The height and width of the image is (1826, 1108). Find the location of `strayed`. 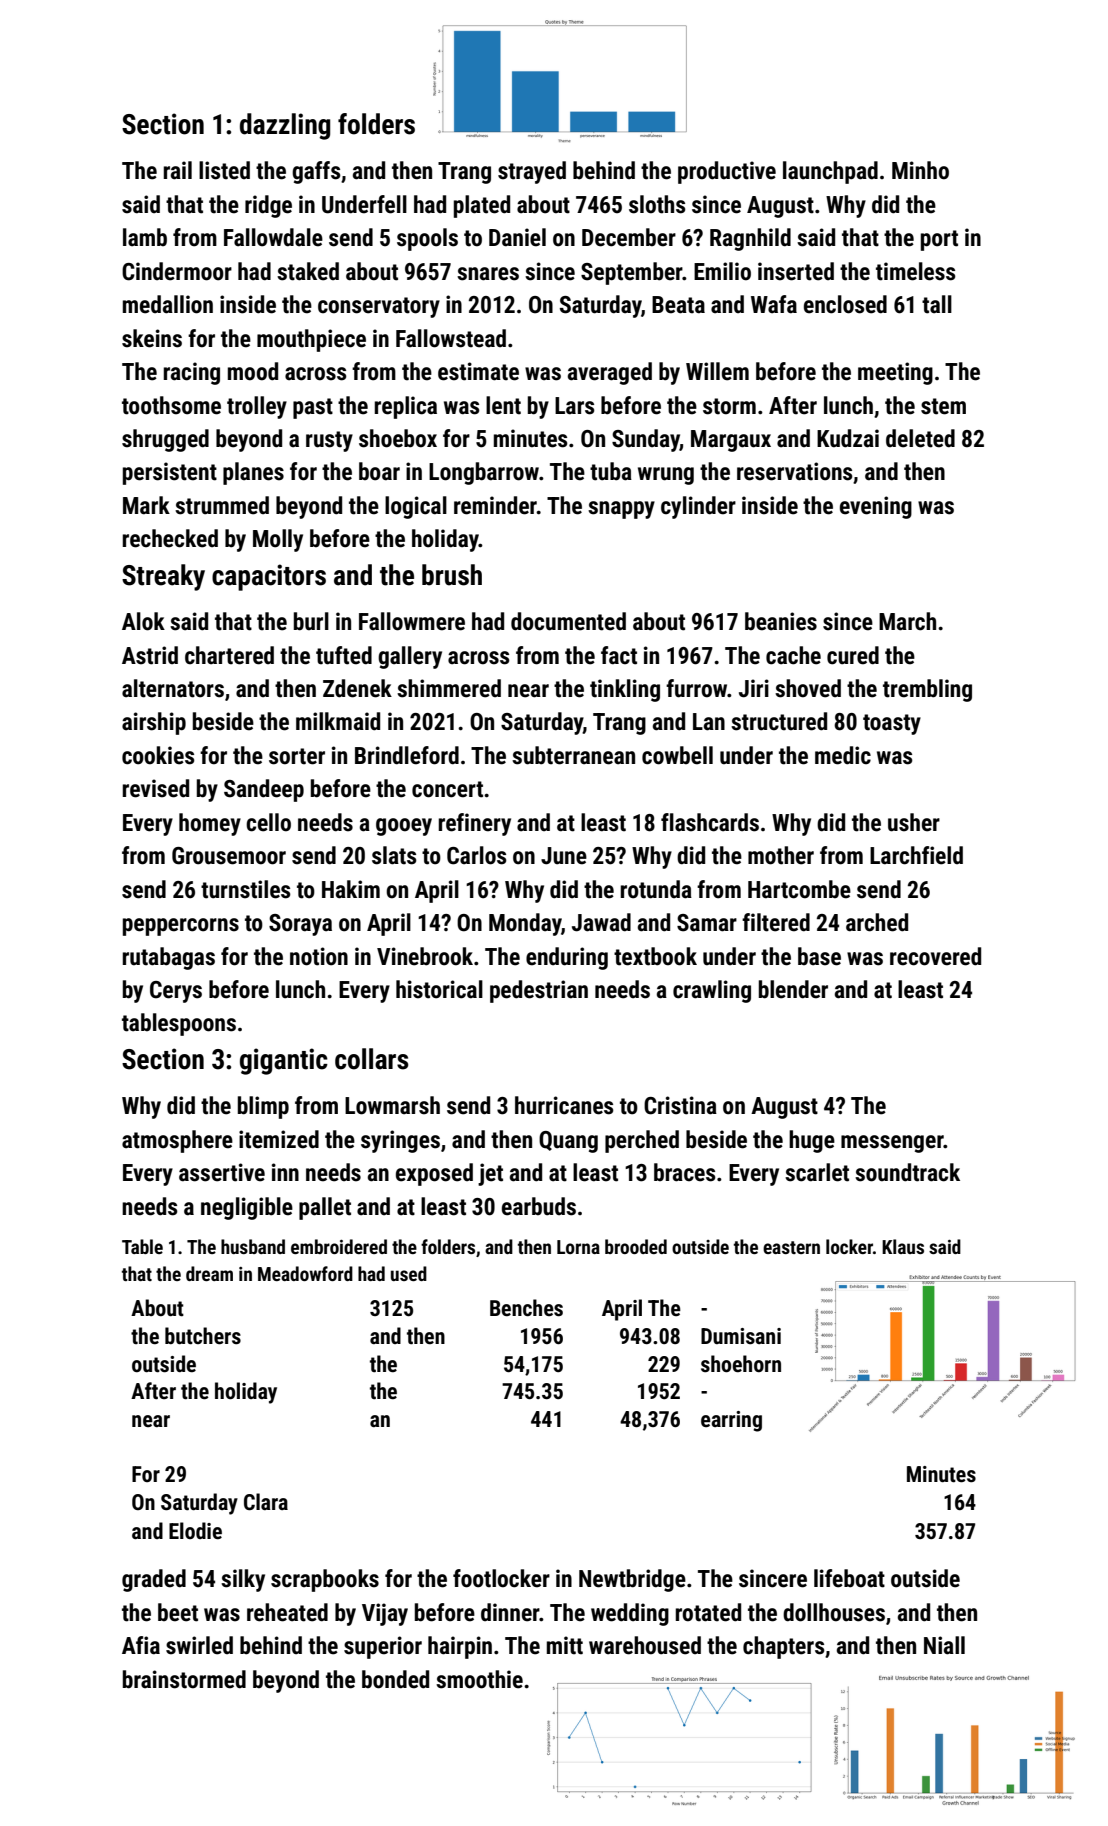

strayed is located at coordinates (532, 172).
